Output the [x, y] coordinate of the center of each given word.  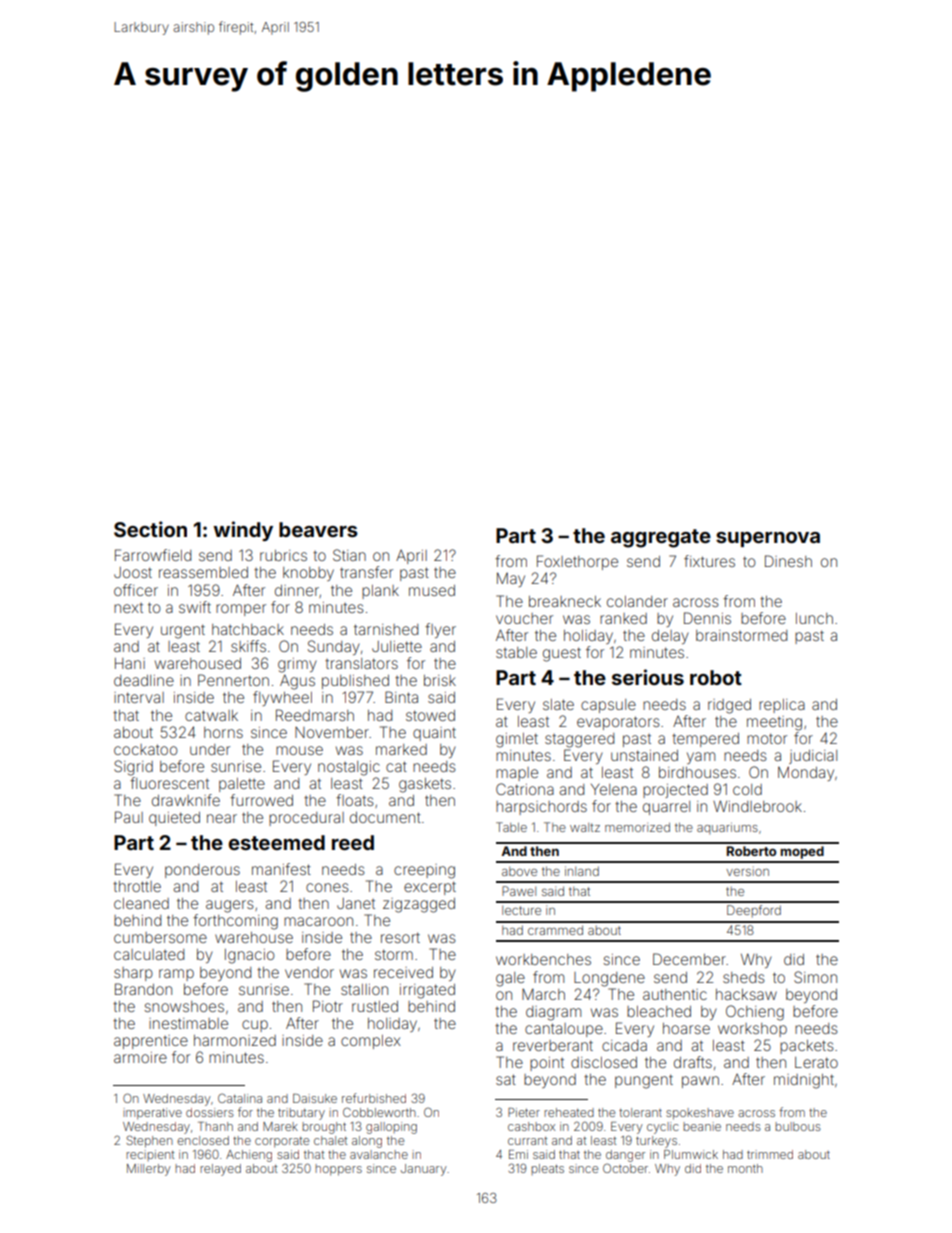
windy [243, 531]
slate [558, 704]
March [543, 994]
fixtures [709, 561]
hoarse [686, 1028]
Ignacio [250, 956]
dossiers [210, 1112]
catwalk [211, 715]
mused [432, 590]
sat [506, 1079]
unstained [644, 755]
